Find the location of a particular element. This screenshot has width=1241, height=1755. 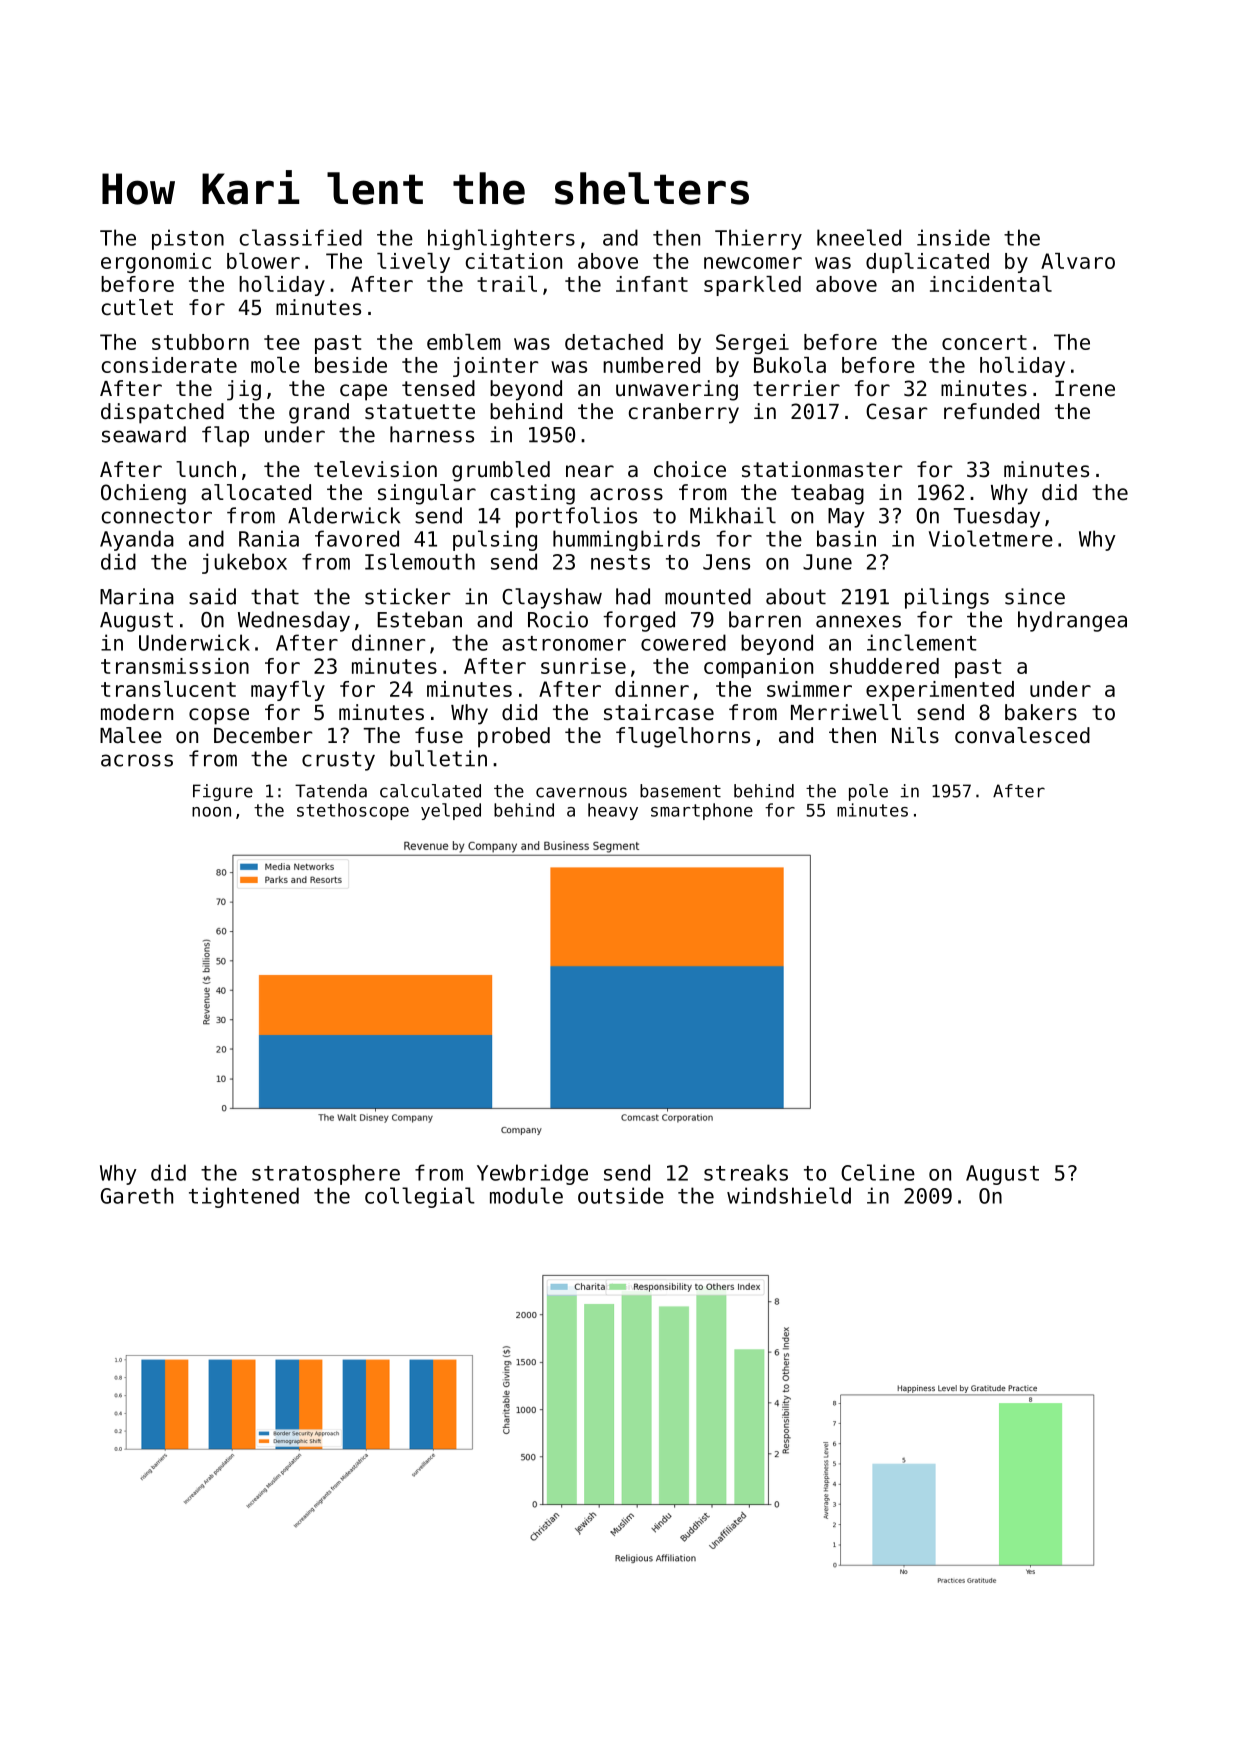

Alvaro is located at coordinates (1078, 261).
